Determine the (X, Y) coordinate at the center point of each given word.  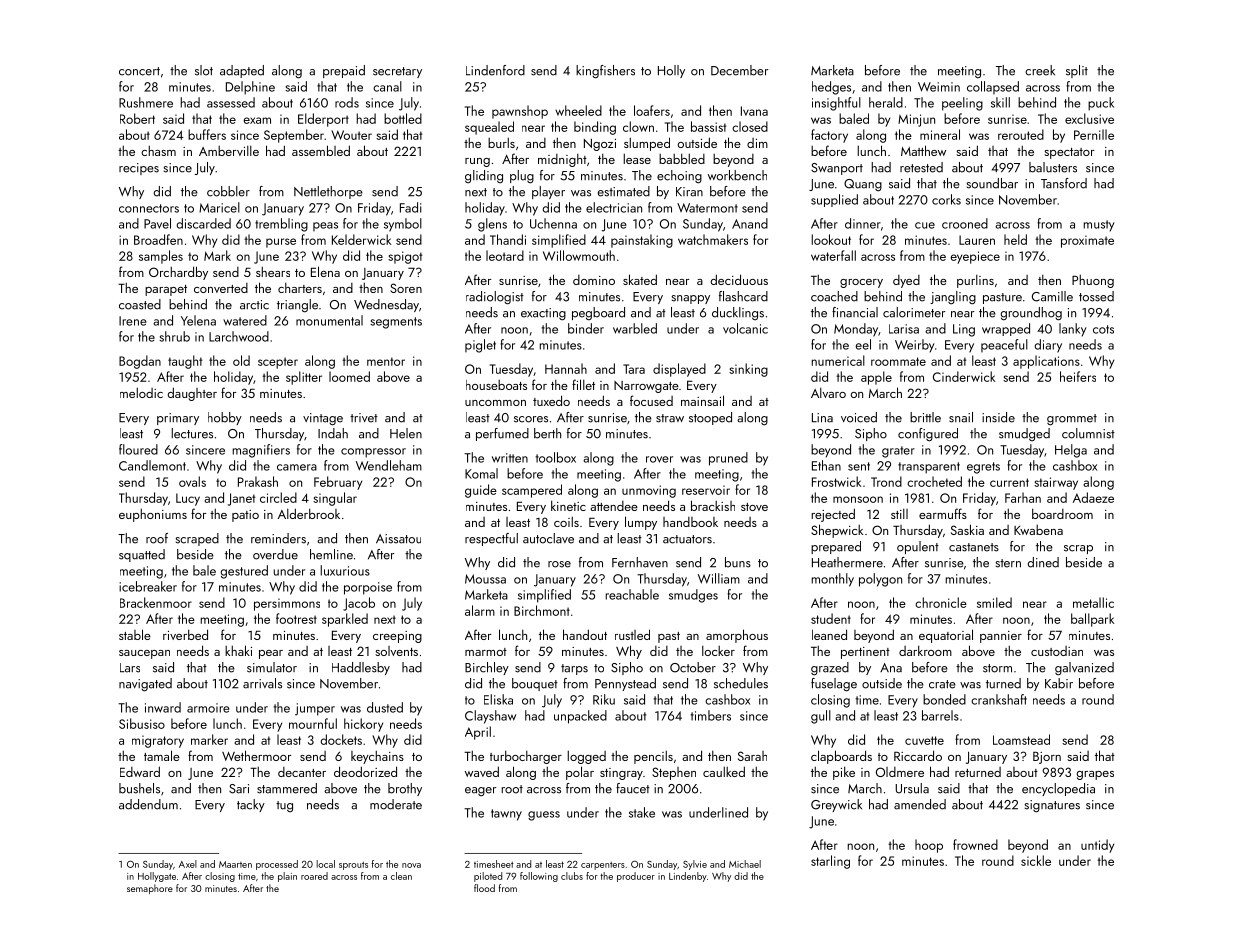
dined (1043, 562)
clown (638, 126)
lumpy (641, 523)
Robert (137, 118)
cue (925, 225)
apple (876, 378)
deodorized (365, 771)
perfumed (502, 434)
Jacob (359, 604)
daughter (192, 394)
